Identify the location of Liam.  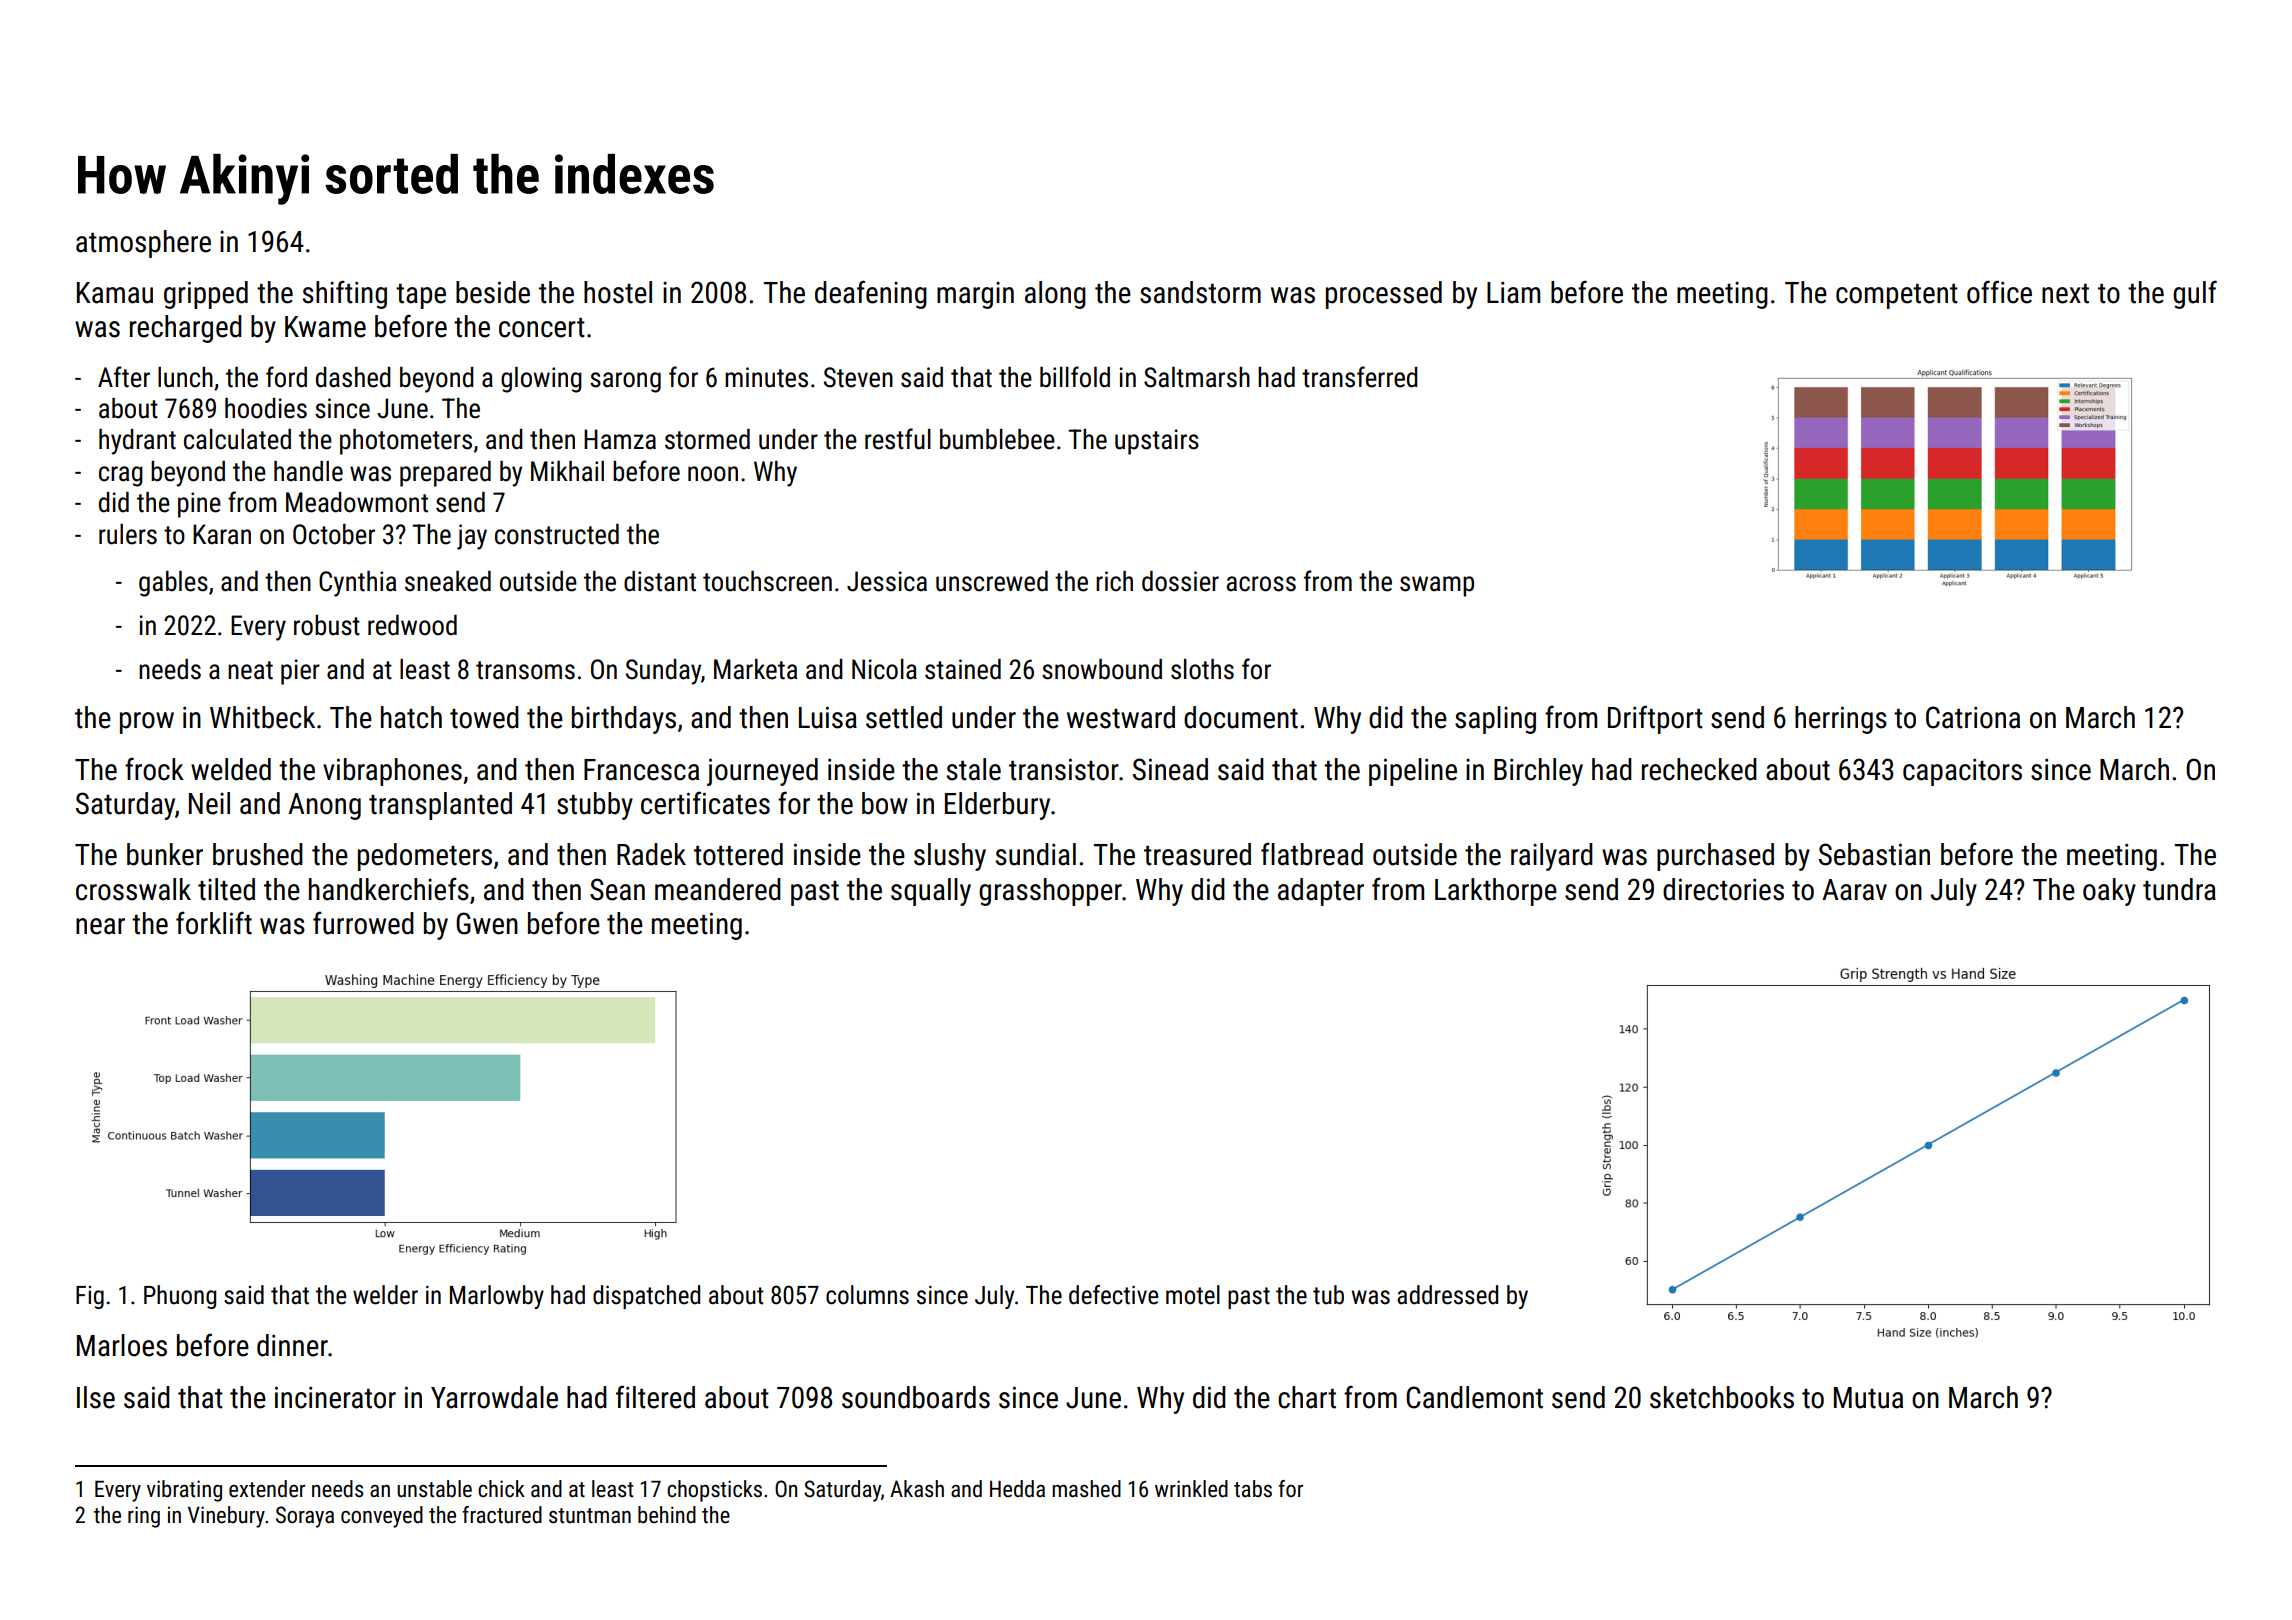
(1513, 292).
